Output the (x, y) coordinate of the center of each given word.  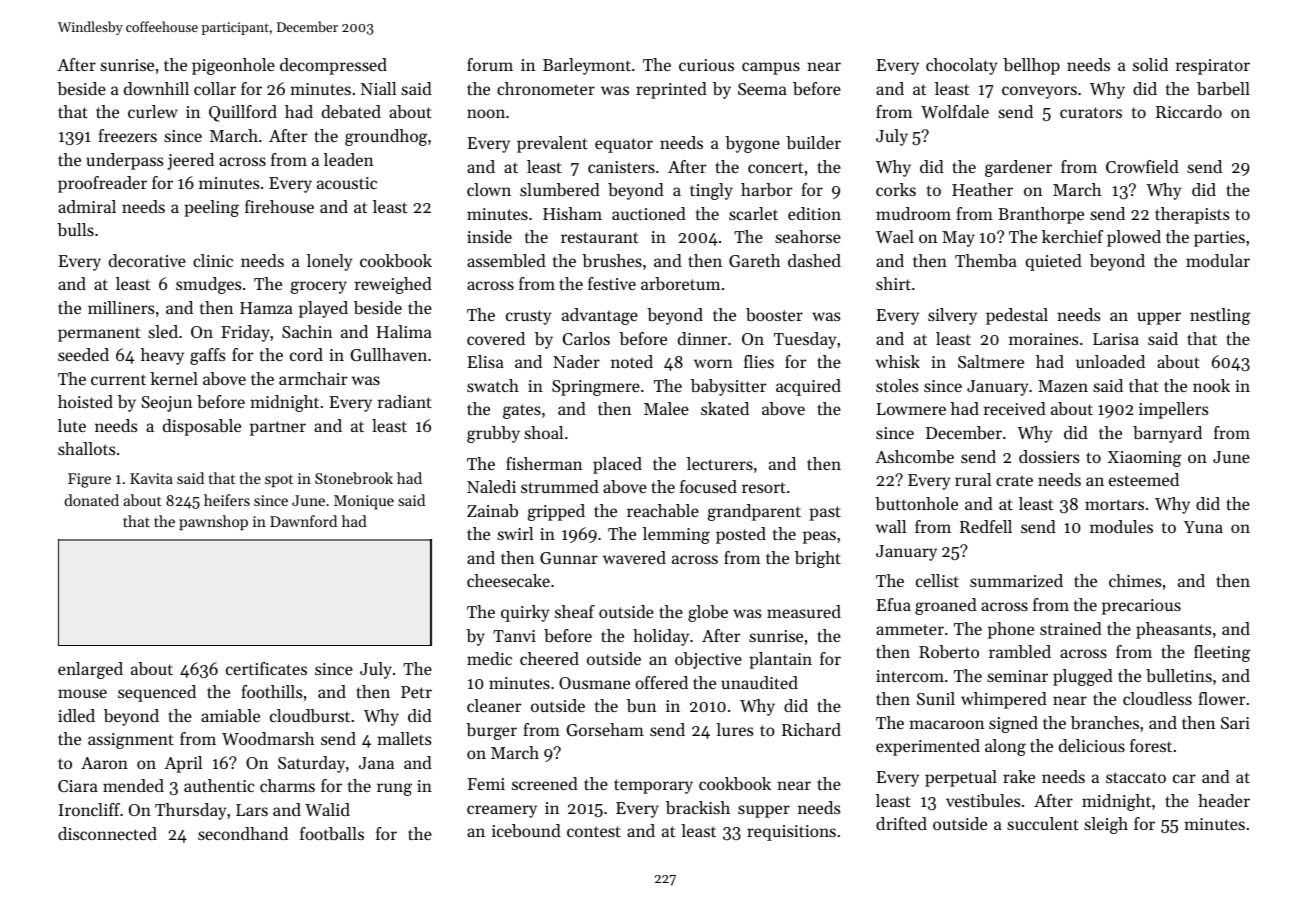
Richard (811, 729)
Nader (576, 361)
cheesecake (508, 580)
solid (1150, 64)
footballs (332, 833)
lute (72, 425)
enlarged (90, 670)
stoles (897, 385)
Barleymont (587, 66)
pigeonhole (233, 66)
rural (973, 479)
